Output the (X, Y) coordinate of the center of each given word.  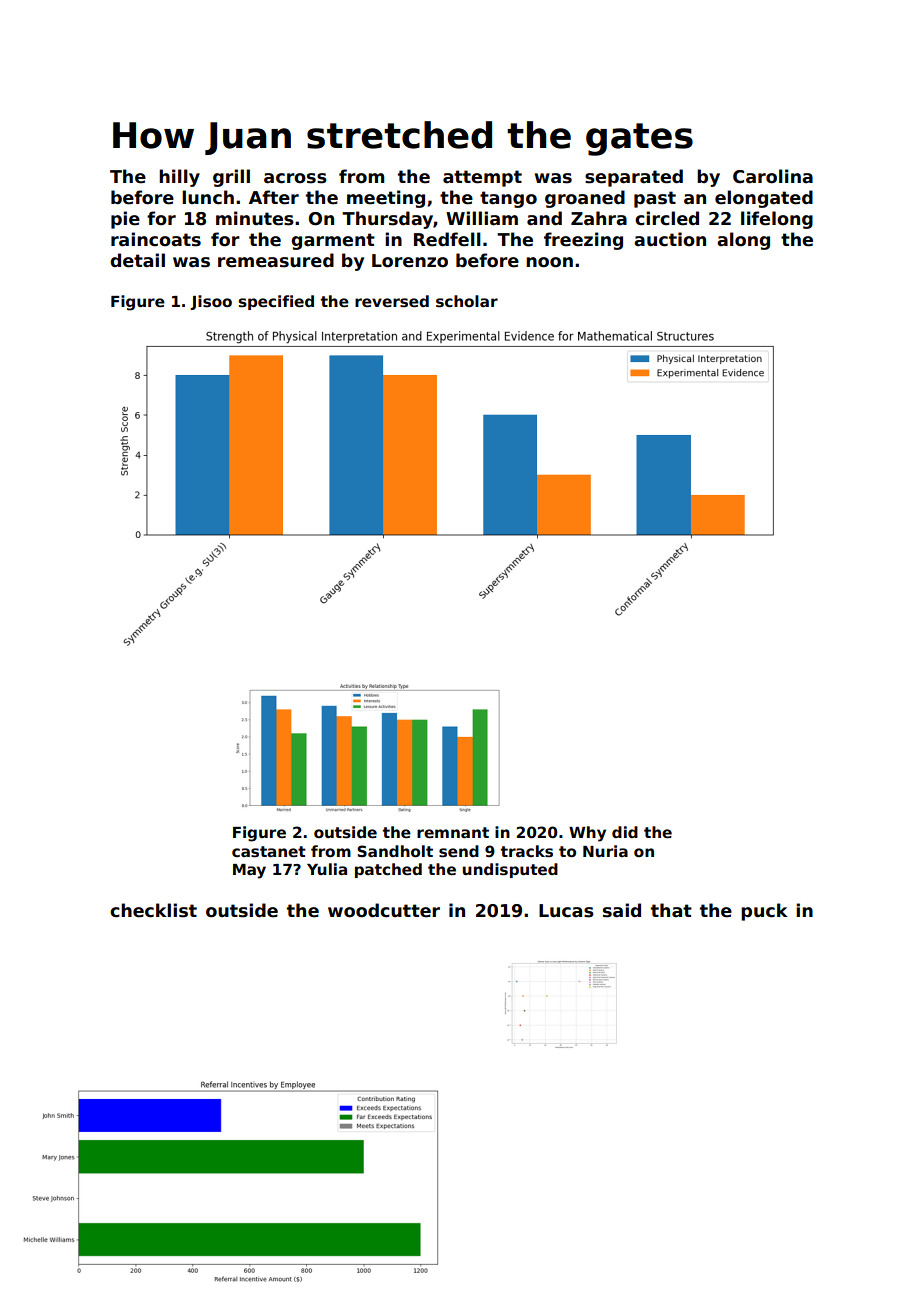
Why (587, 834)
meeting (386, 199)
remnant (453, 832)
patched (388, 870)
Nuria (605, 851)
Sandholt (395, 851)
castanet (269, 851)
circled (667, 218)
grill (231, 178)
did (625, 832)
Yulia (327, 869)
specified (276, 302)
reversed (392, 301)
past (655, 199)
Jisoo (211, 302)
